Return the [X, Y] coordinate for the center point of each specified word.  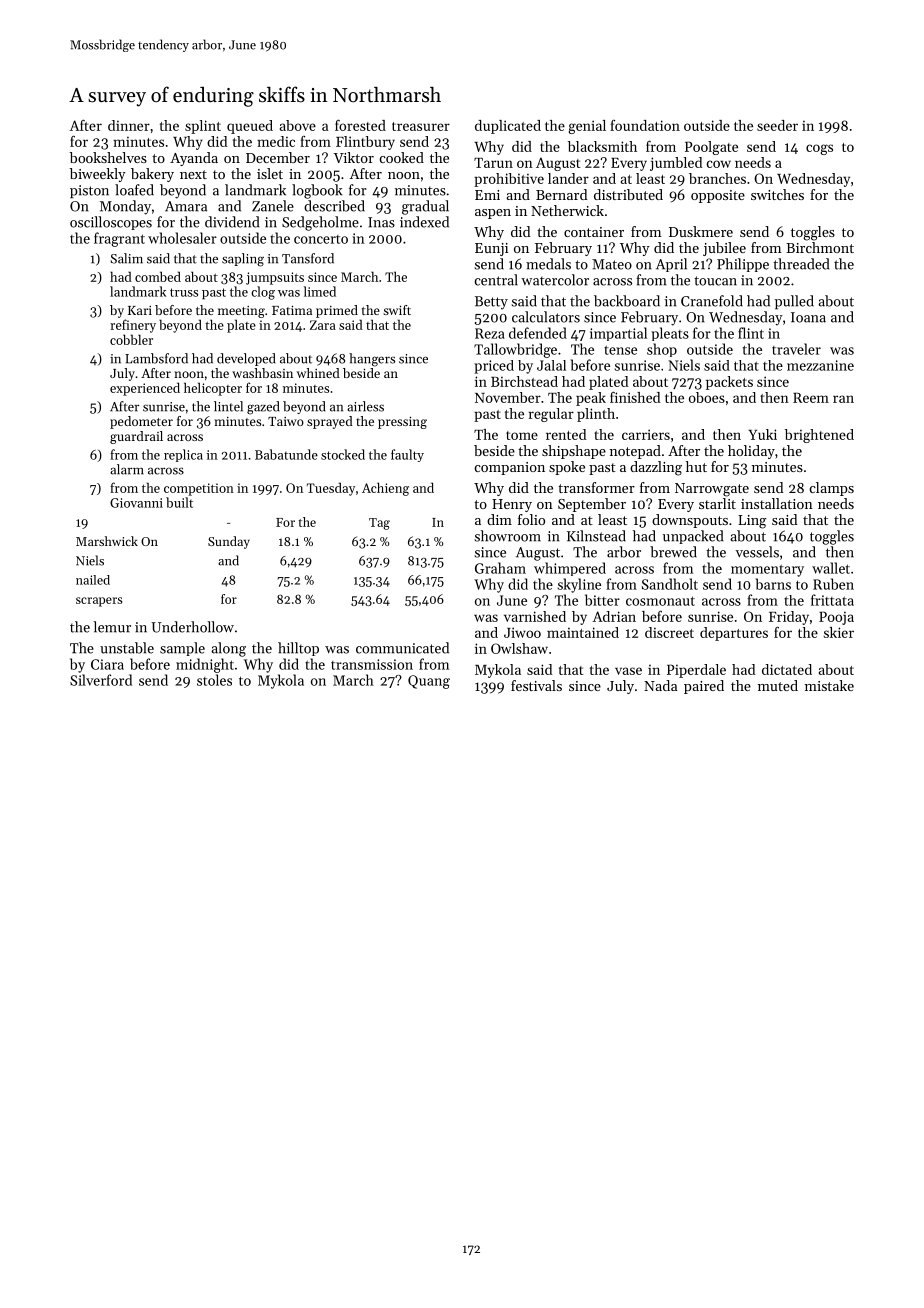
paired [704, 687]
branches [717, 178]
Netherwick [567, 210]
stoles [214, 680]
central [496, 280]
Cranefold [712, 301]
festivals [536, 685]
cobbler [131, 339]
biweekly [98, 175]
